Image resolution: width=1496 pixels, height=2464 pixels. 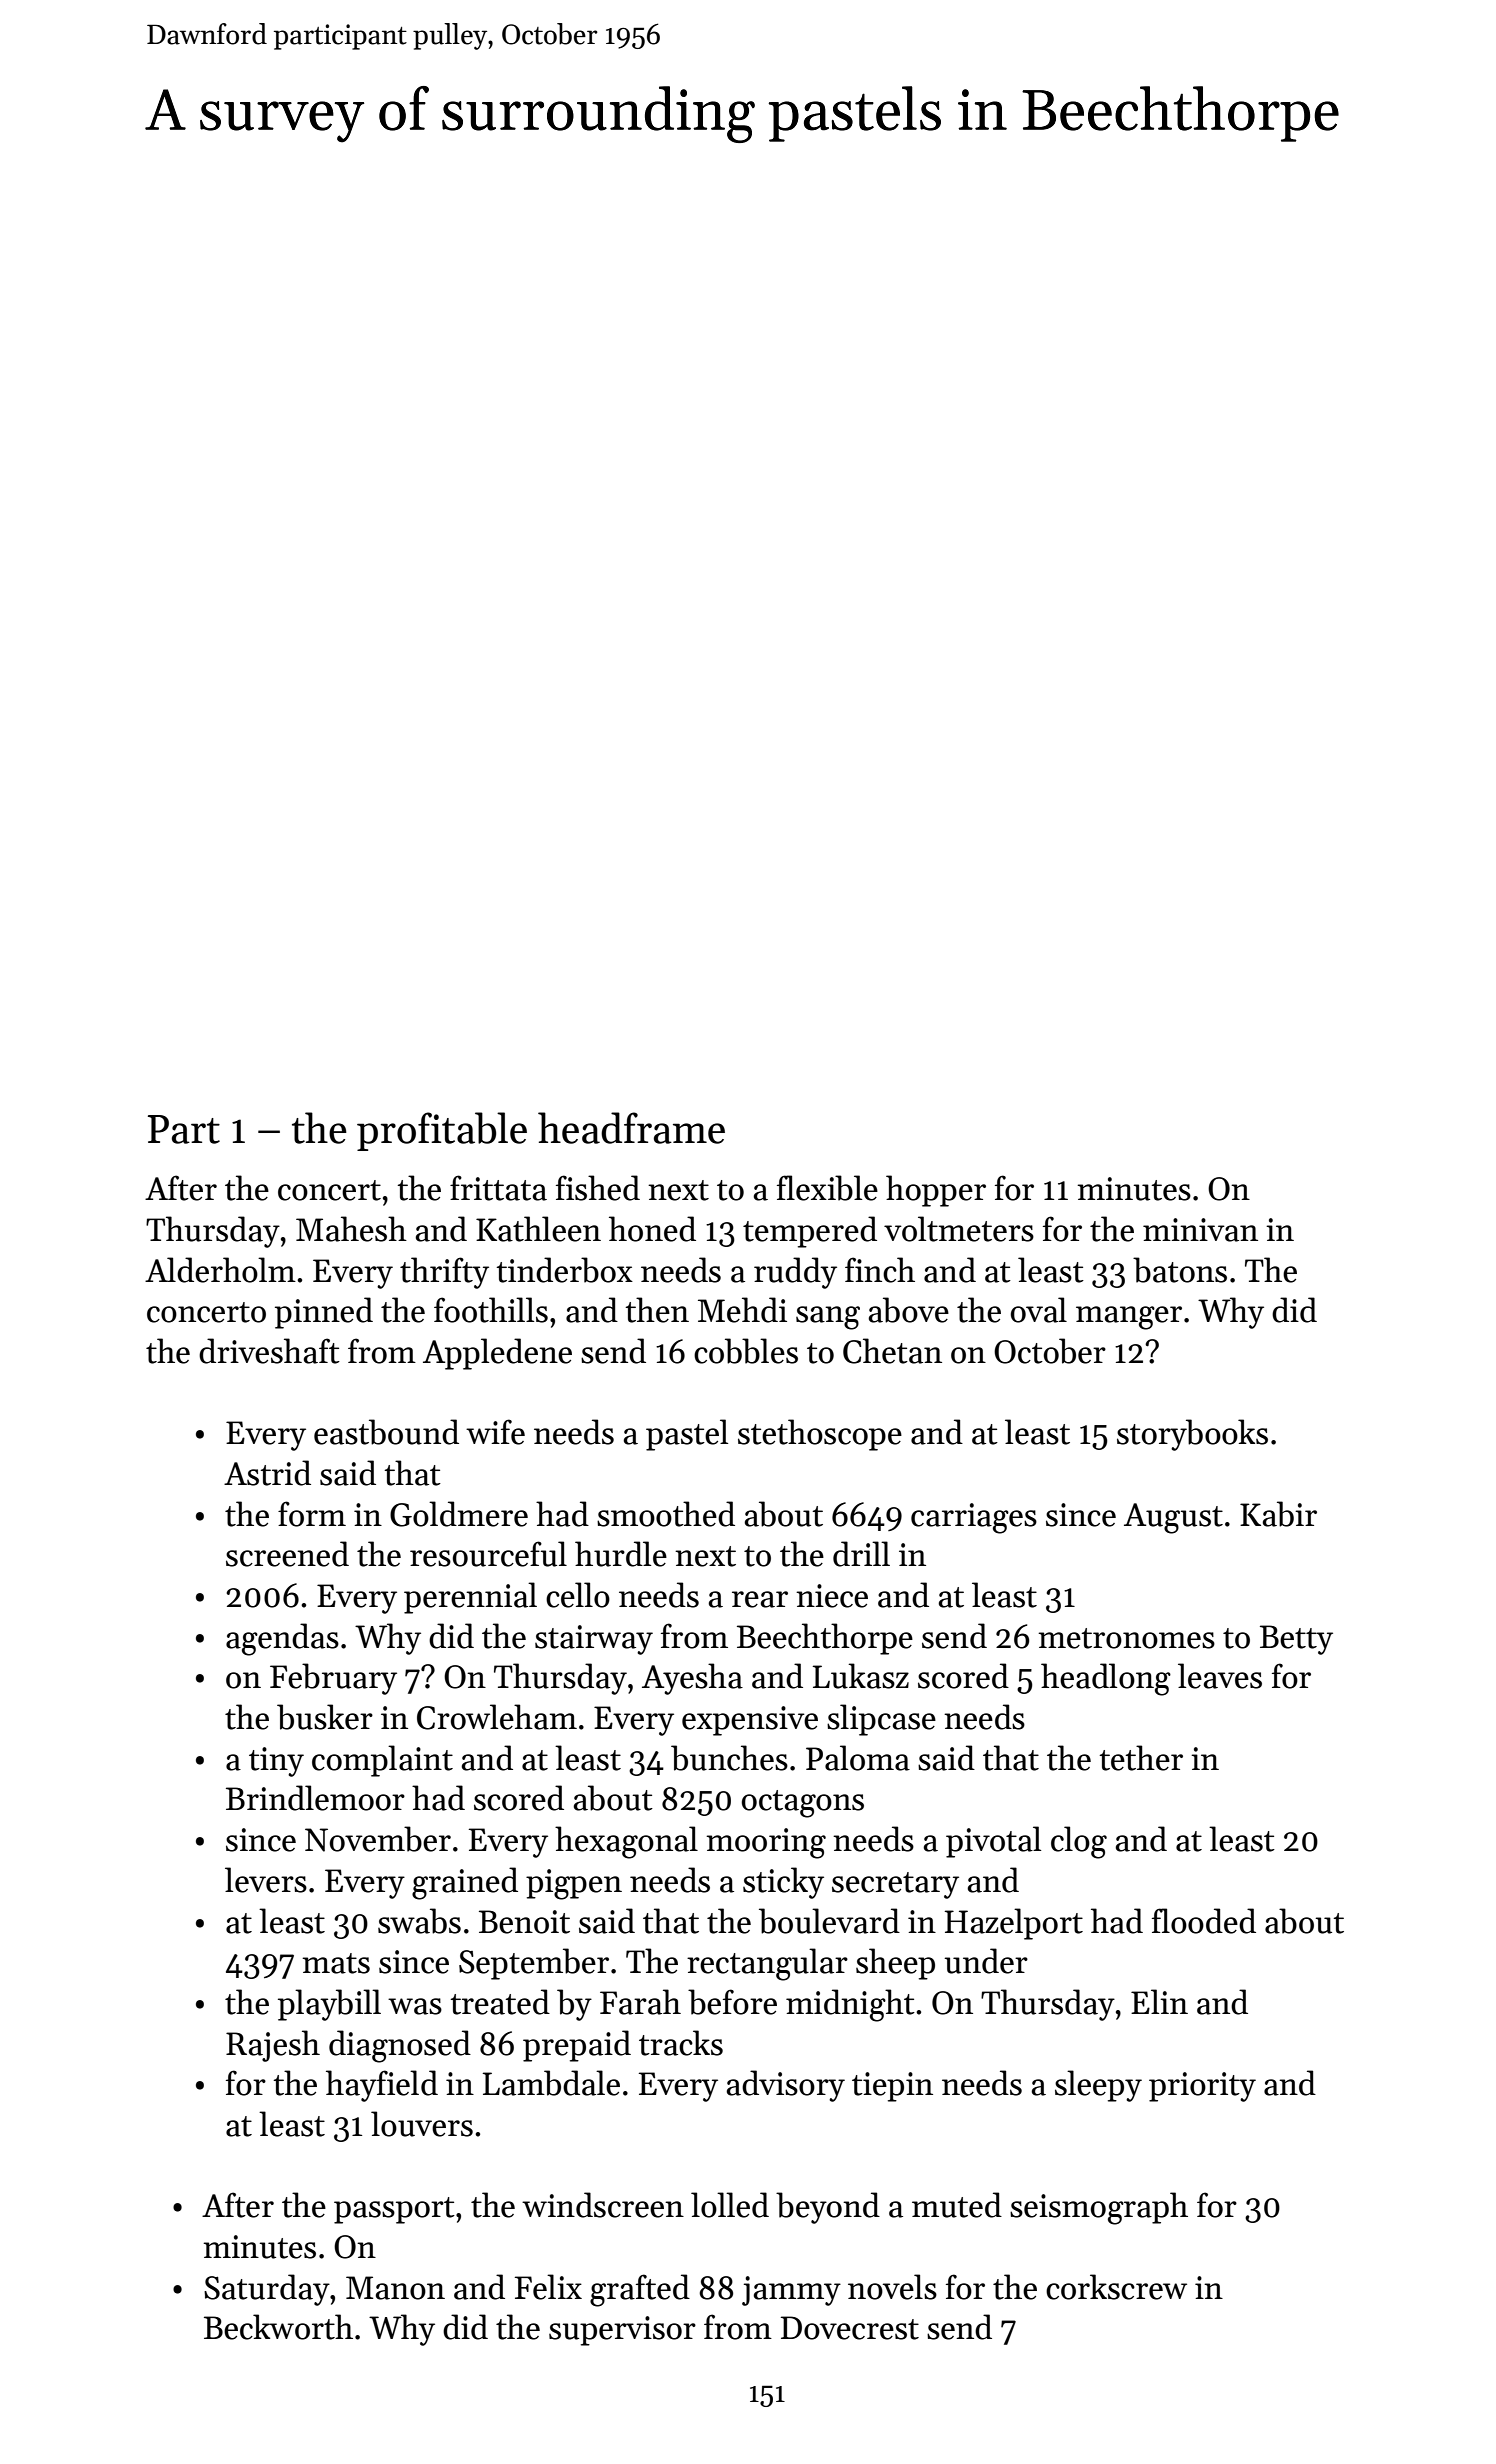 I want to click on diagnosed, so click(x=400, y=2046).
